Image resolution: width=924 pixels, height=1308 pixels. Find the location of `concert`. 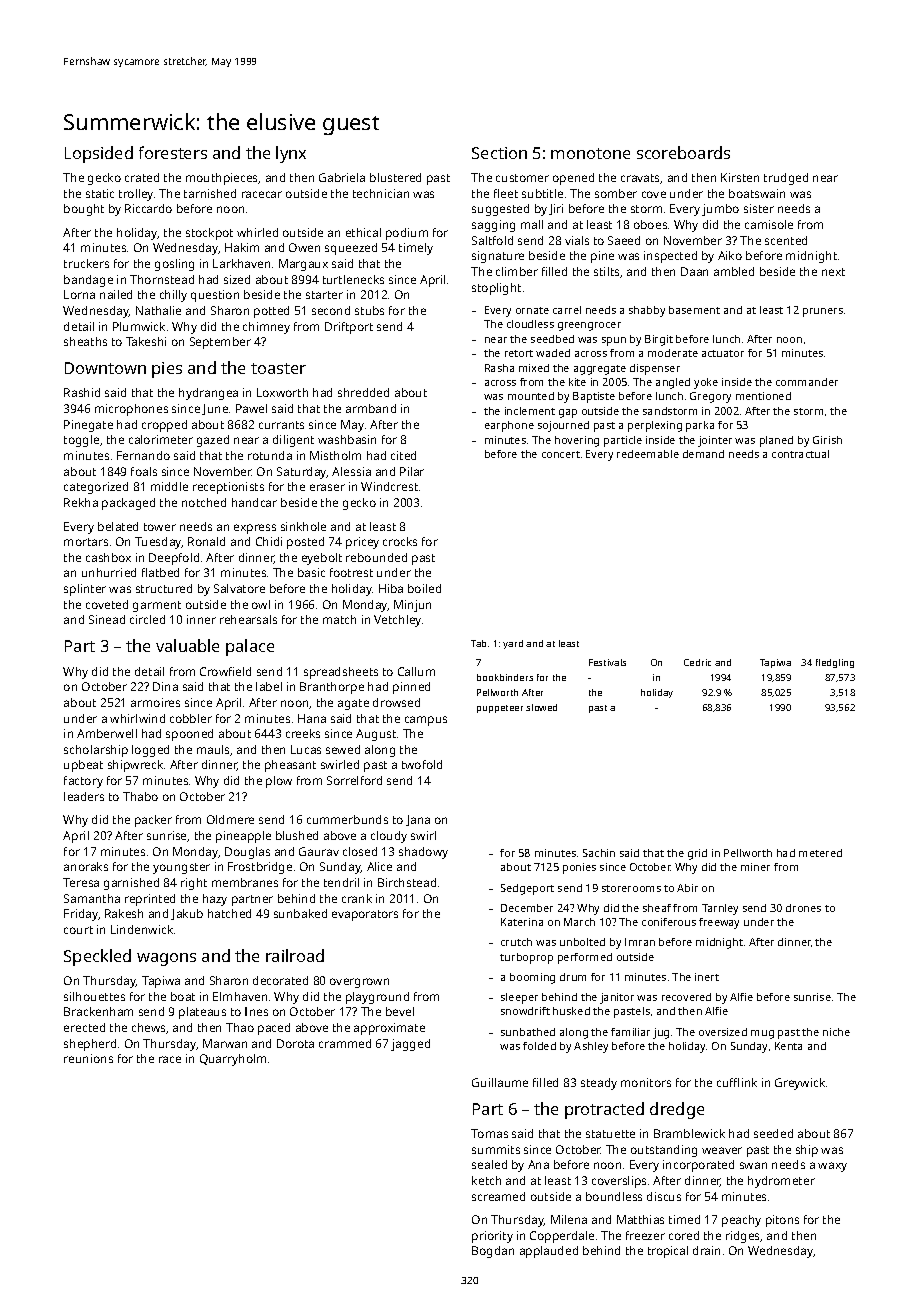

concert is located at coordinates (561, 454).
